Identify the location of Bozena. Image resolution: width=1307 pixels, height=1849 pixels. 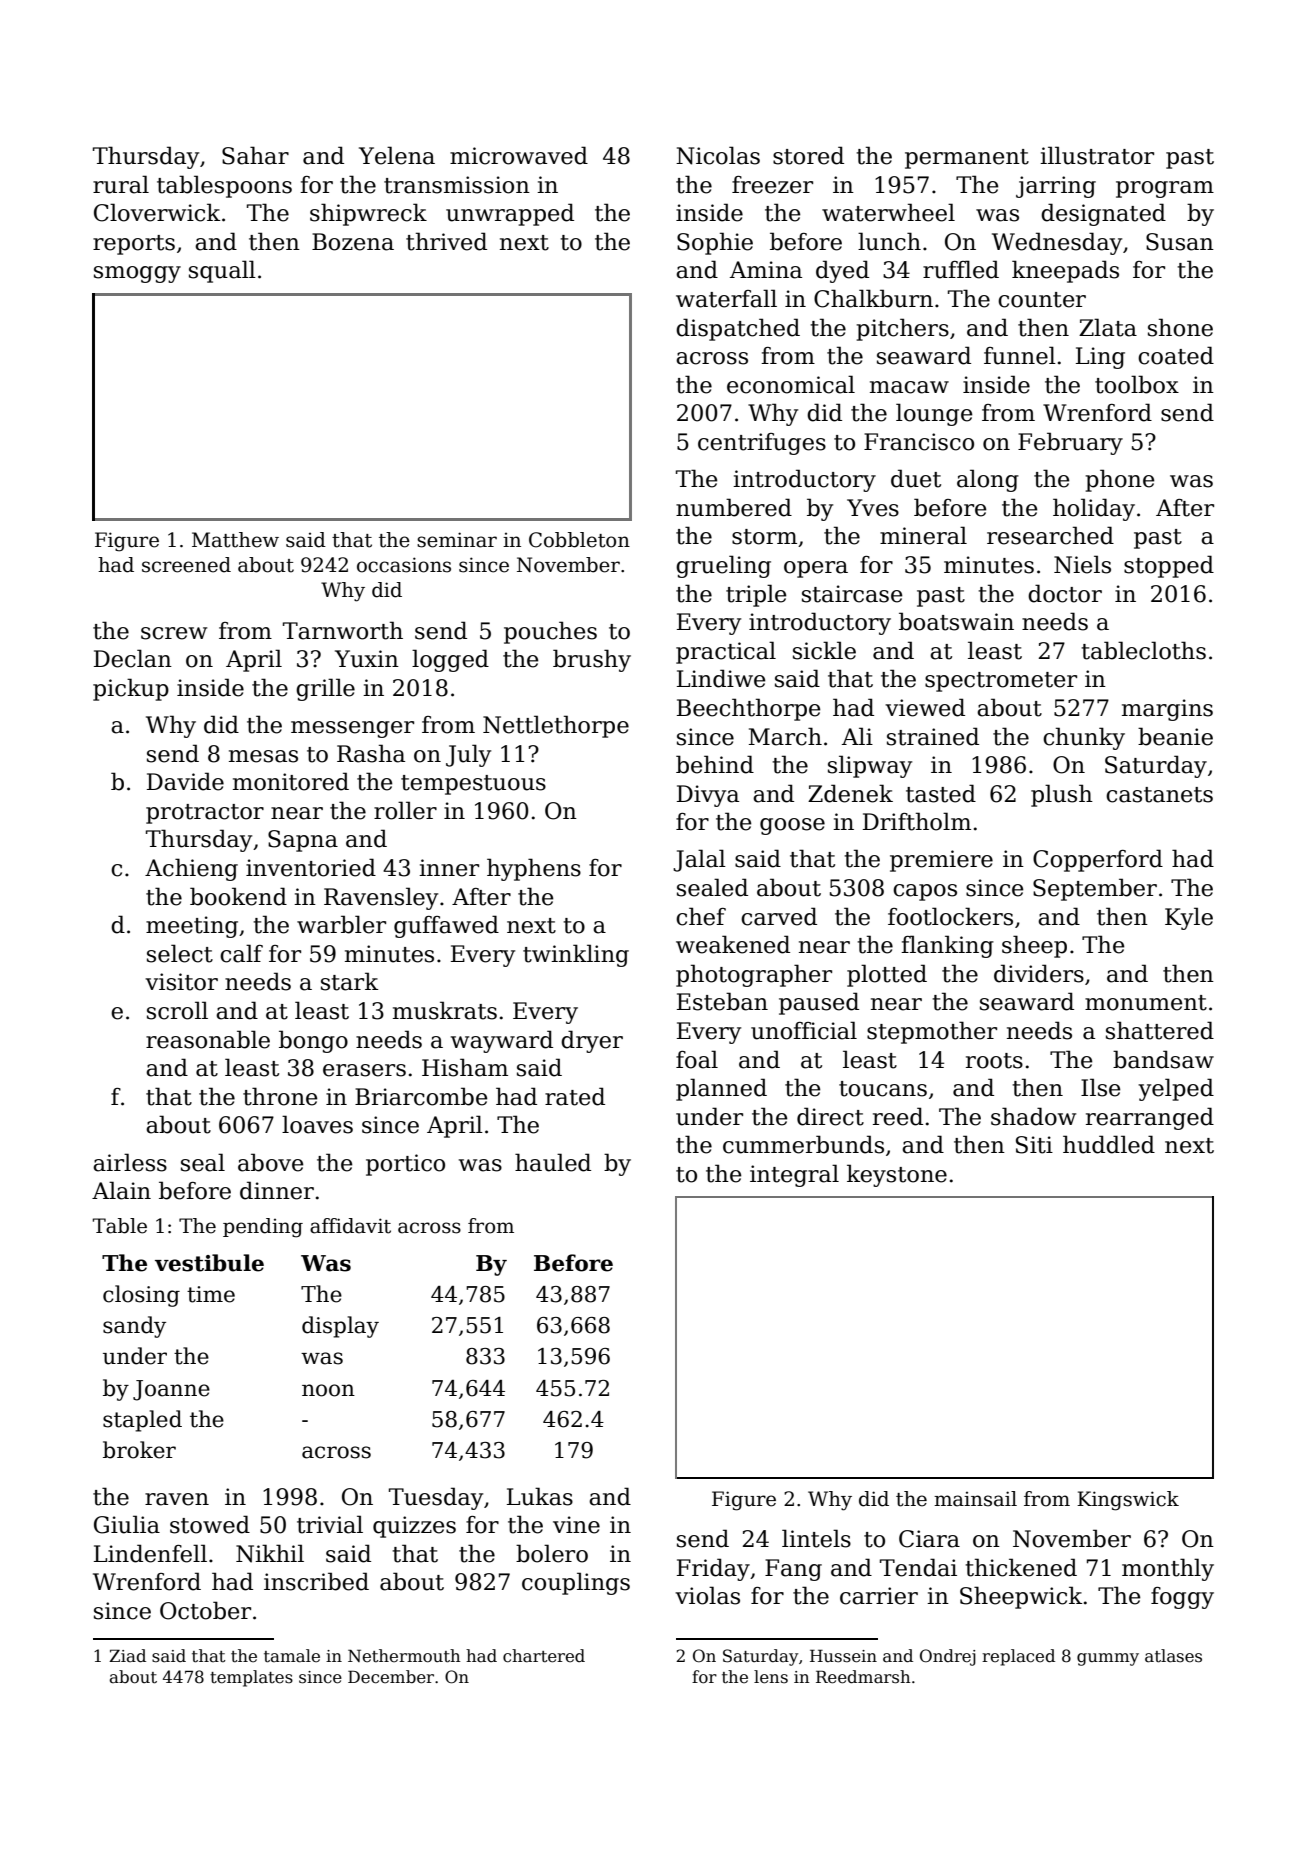
(353, 242).
